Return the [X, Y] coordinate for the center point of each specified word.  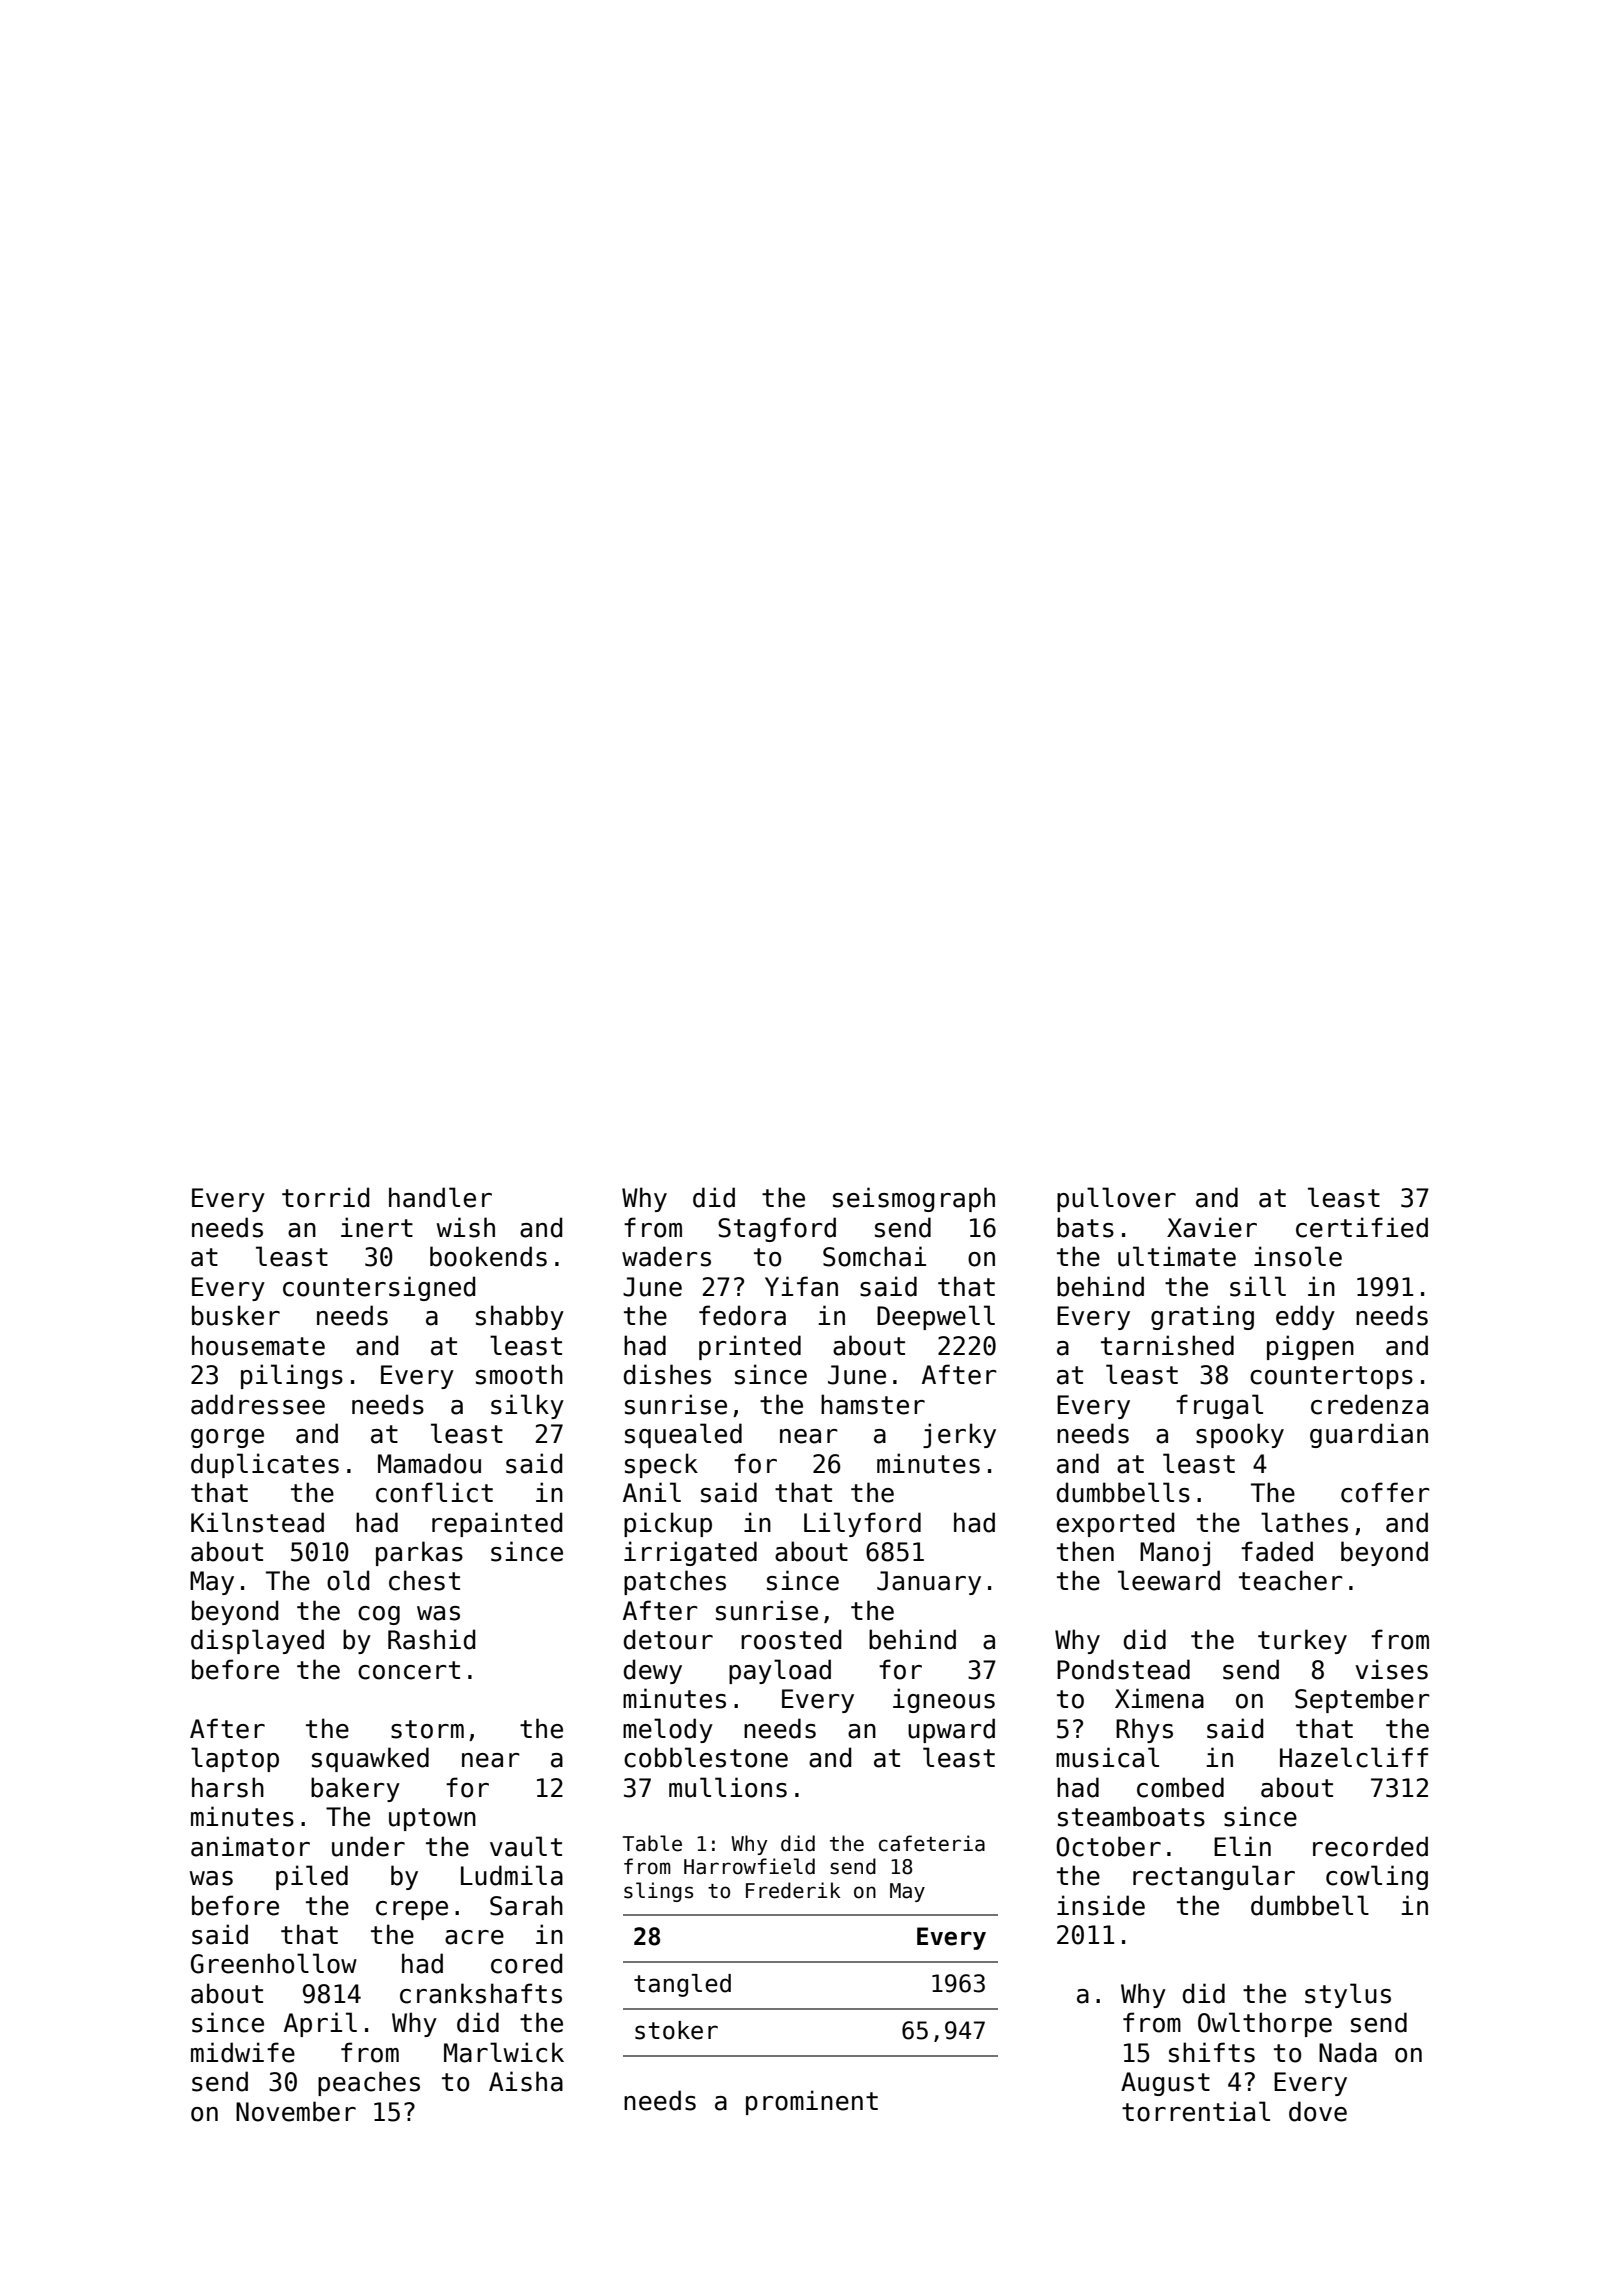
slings [658, 1892]
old [348, 1580]
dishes [667, 1374]
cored [526, 1963]
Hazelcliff [1354, 1757]
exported [1115, 1524]
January [929, 1583]
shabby [520, 1317]
